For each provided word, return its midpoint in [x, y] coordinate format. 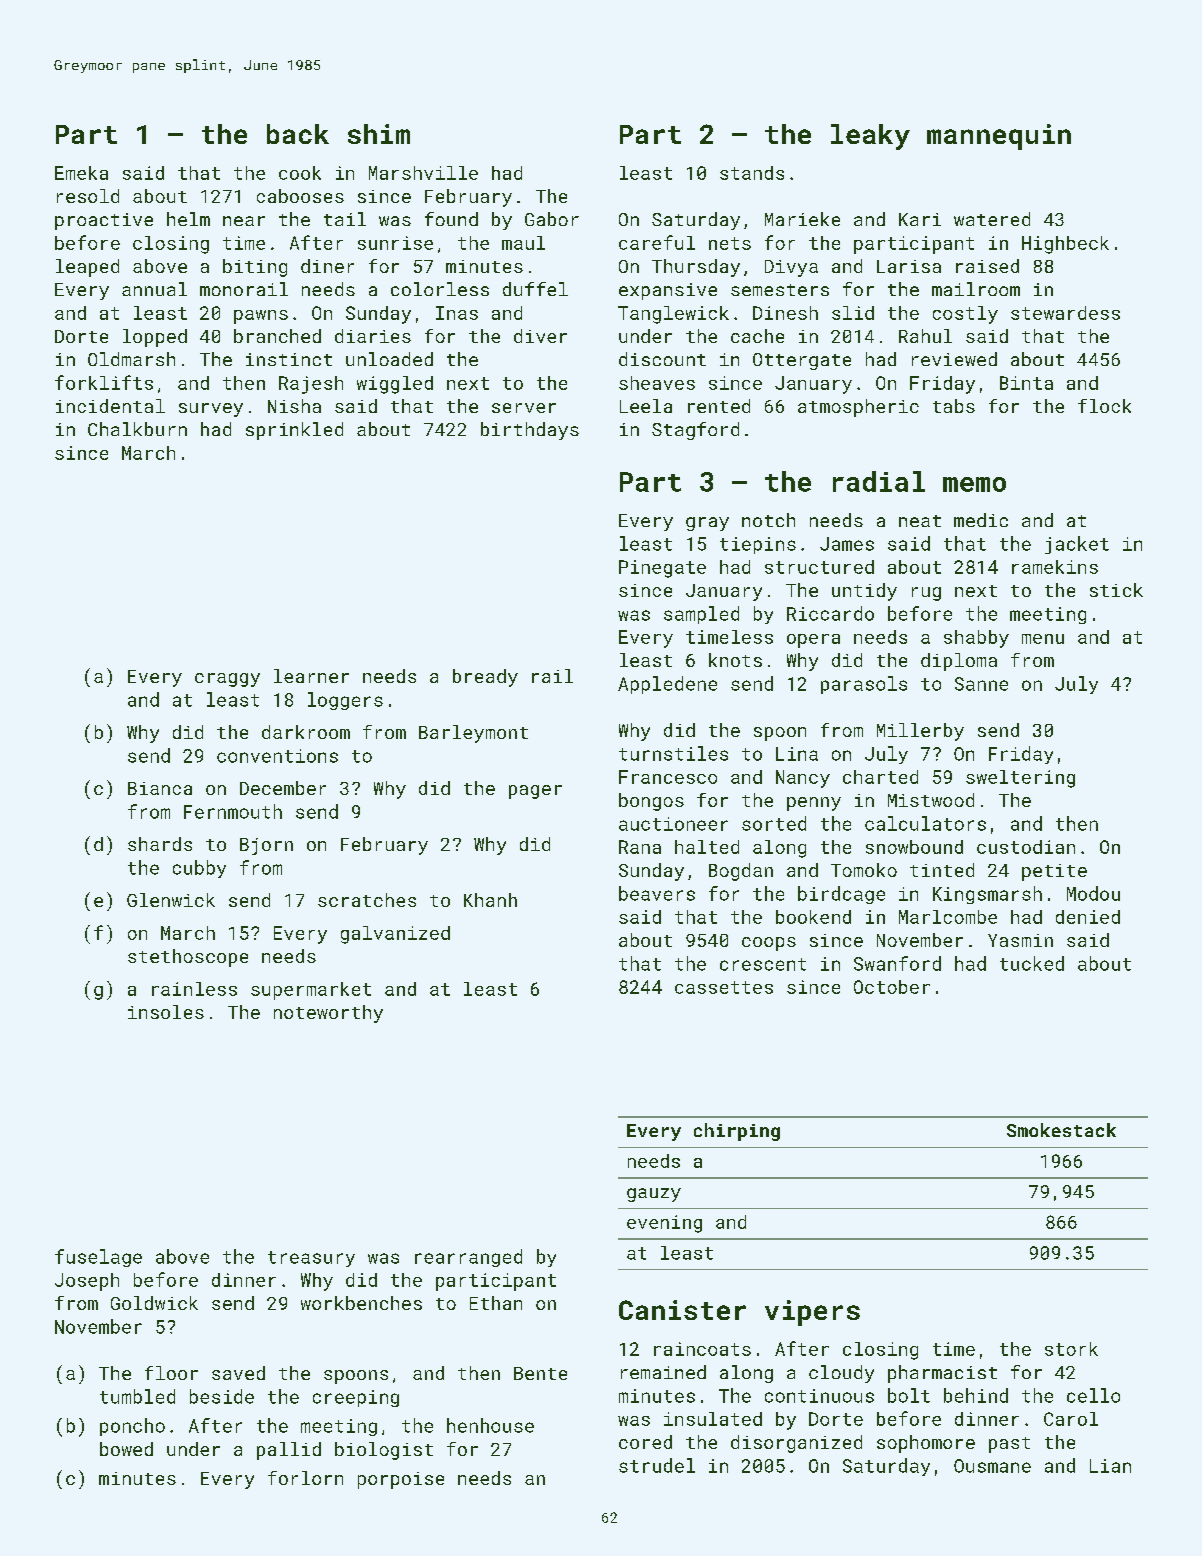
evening [664, 1224]
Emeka [81, 173]
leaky [870, 137]
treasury [311, 1259]
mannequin [999, 137]
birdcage [841, 895]
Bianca [160, 788]
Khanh [490, 900]
